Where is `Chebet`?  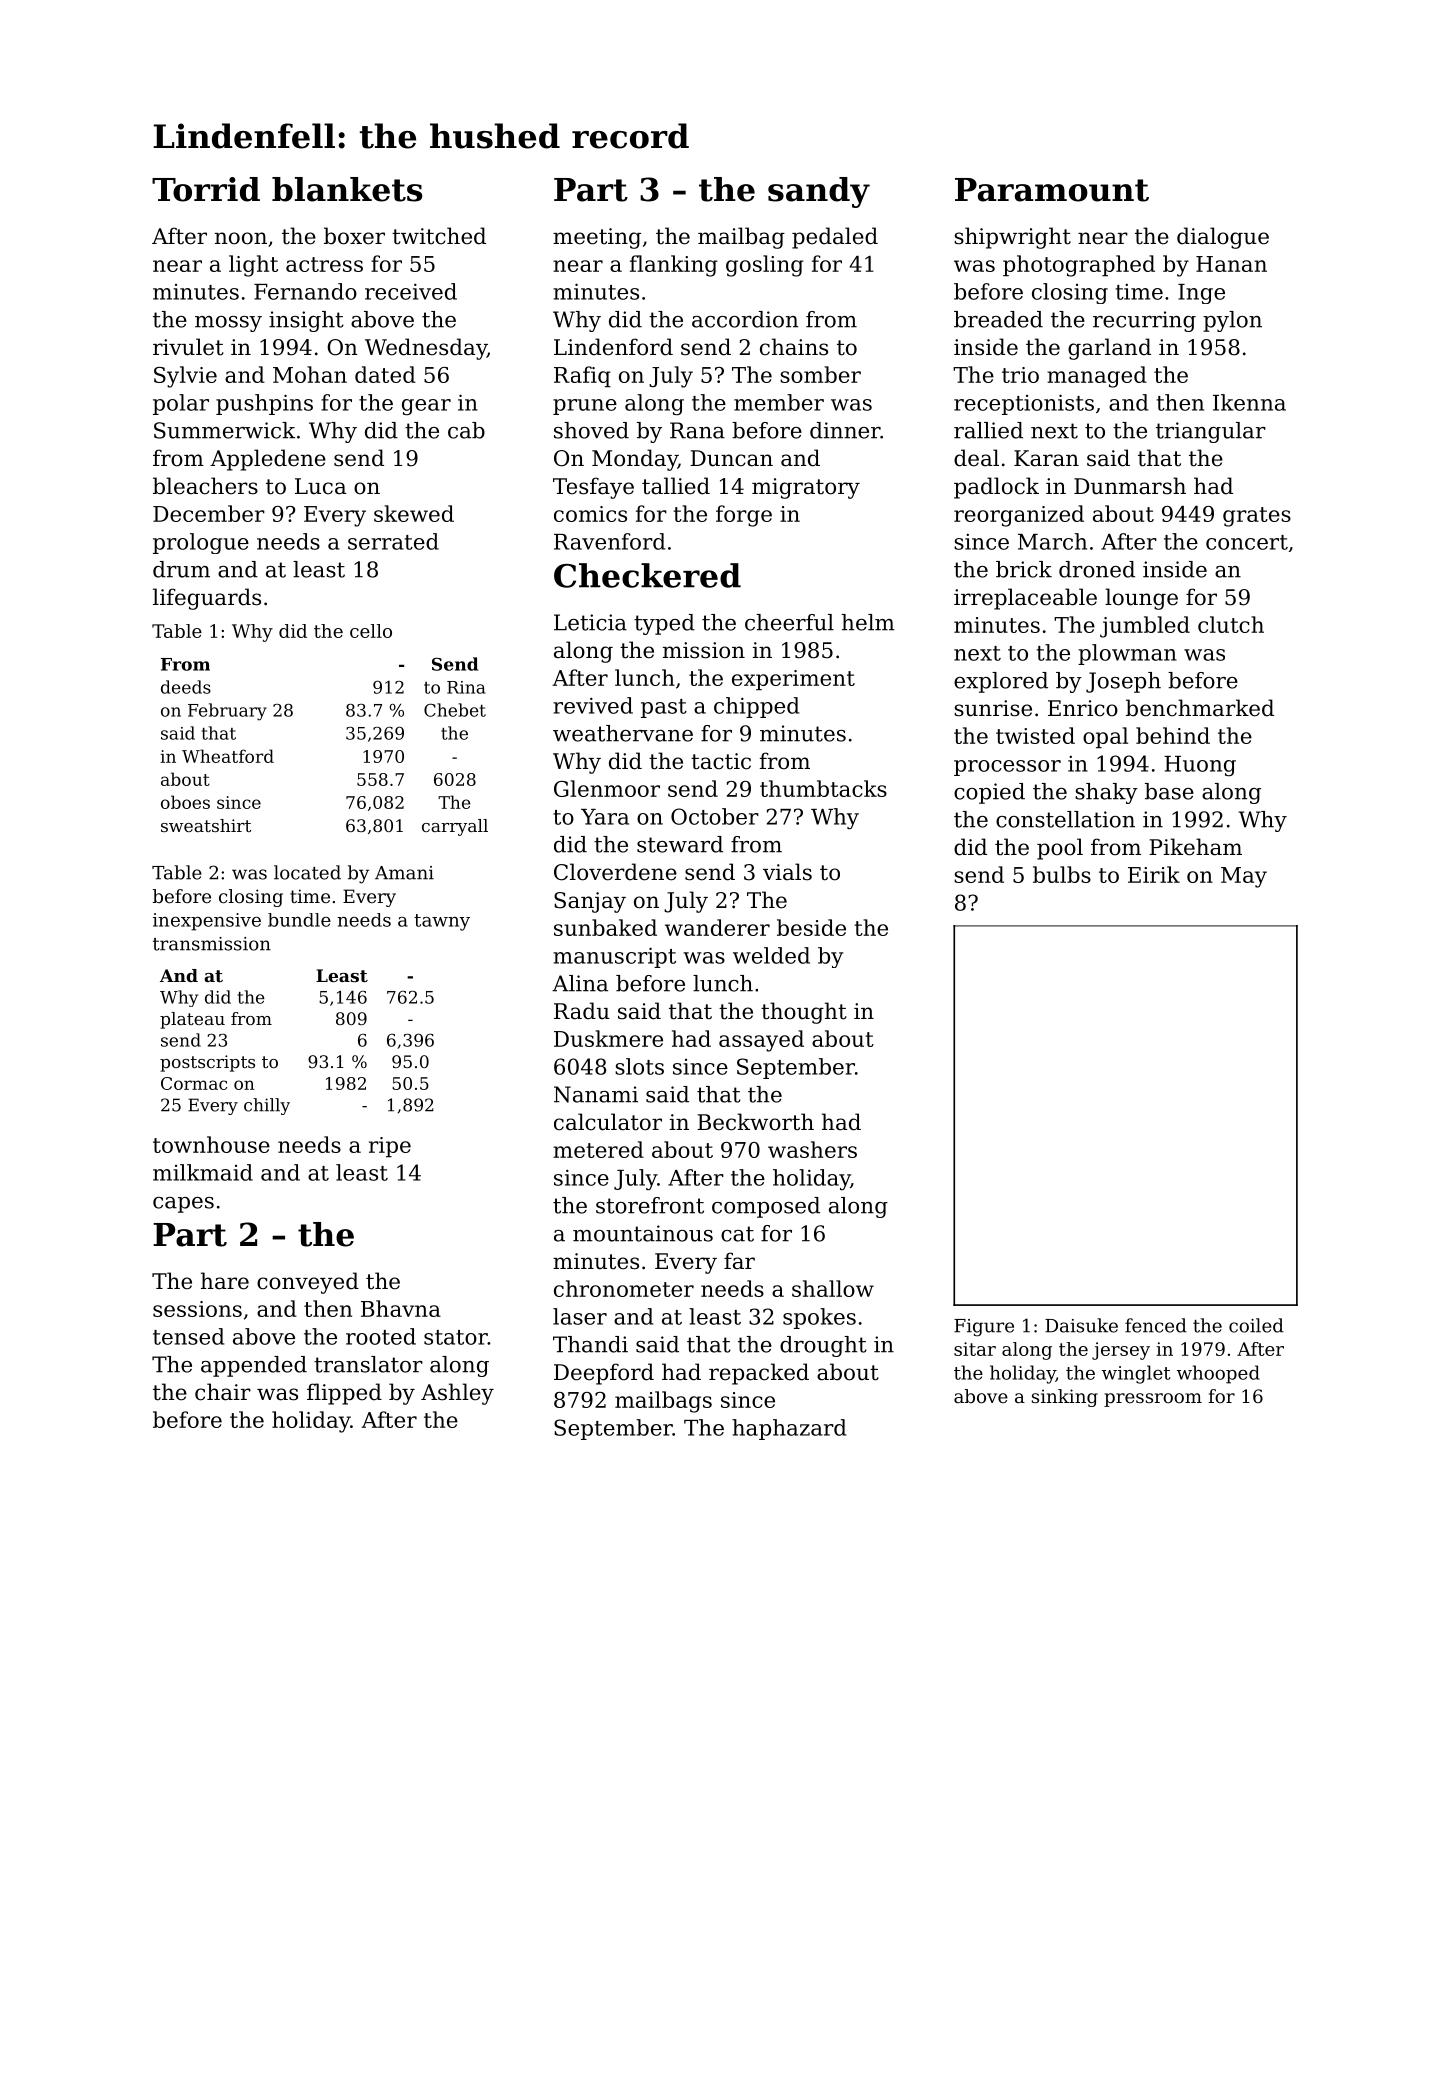
Chebet is located at coordinates (455, 710).
